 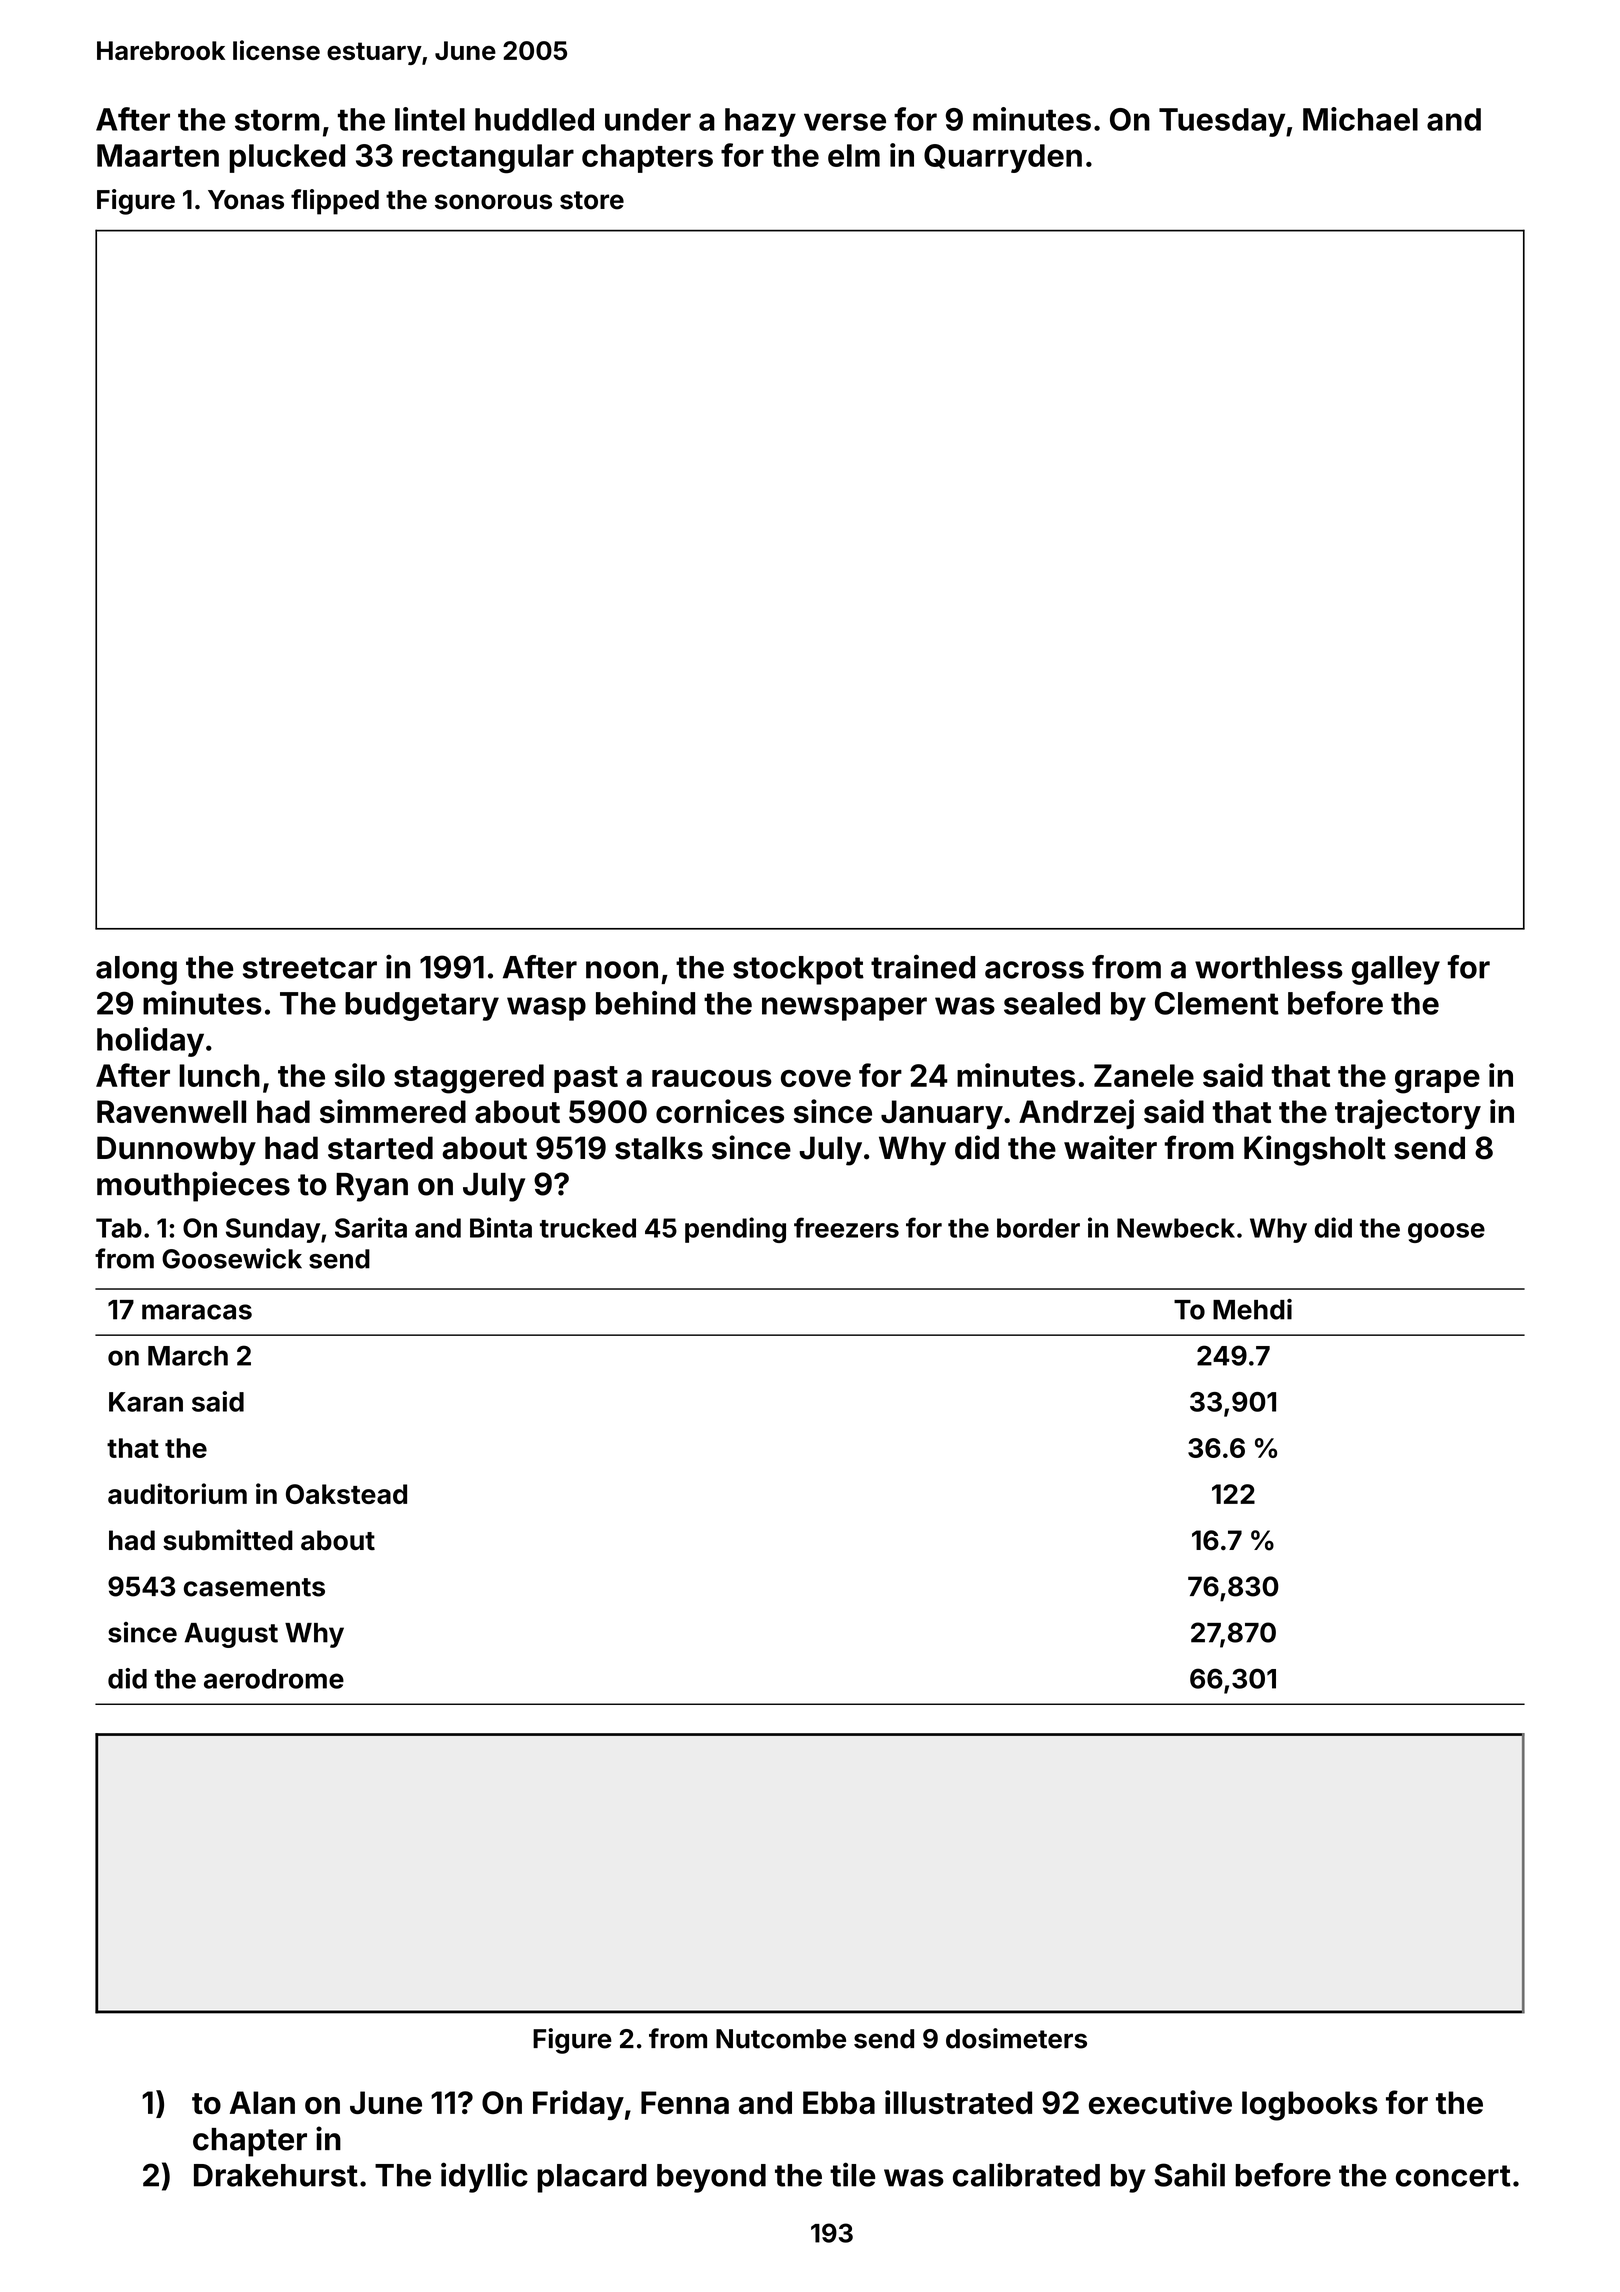 What do you see at coordinates (1396, 970) in the document?
I see `galley` at bounding box center [1396, 970].
